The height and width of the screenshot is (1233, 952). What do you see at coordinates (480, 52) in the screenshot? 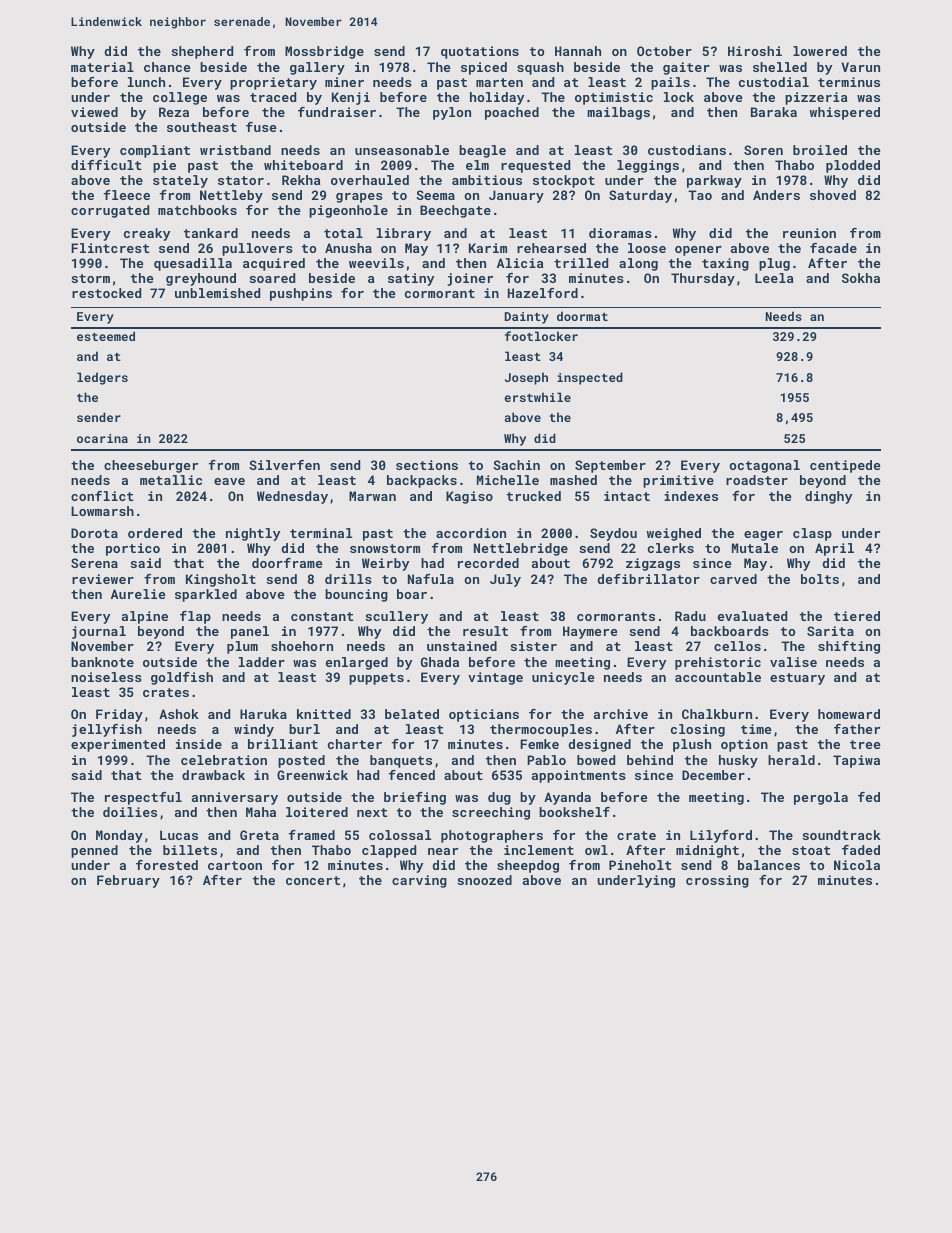
I see `quotations` at bounding box center [480, 52].
